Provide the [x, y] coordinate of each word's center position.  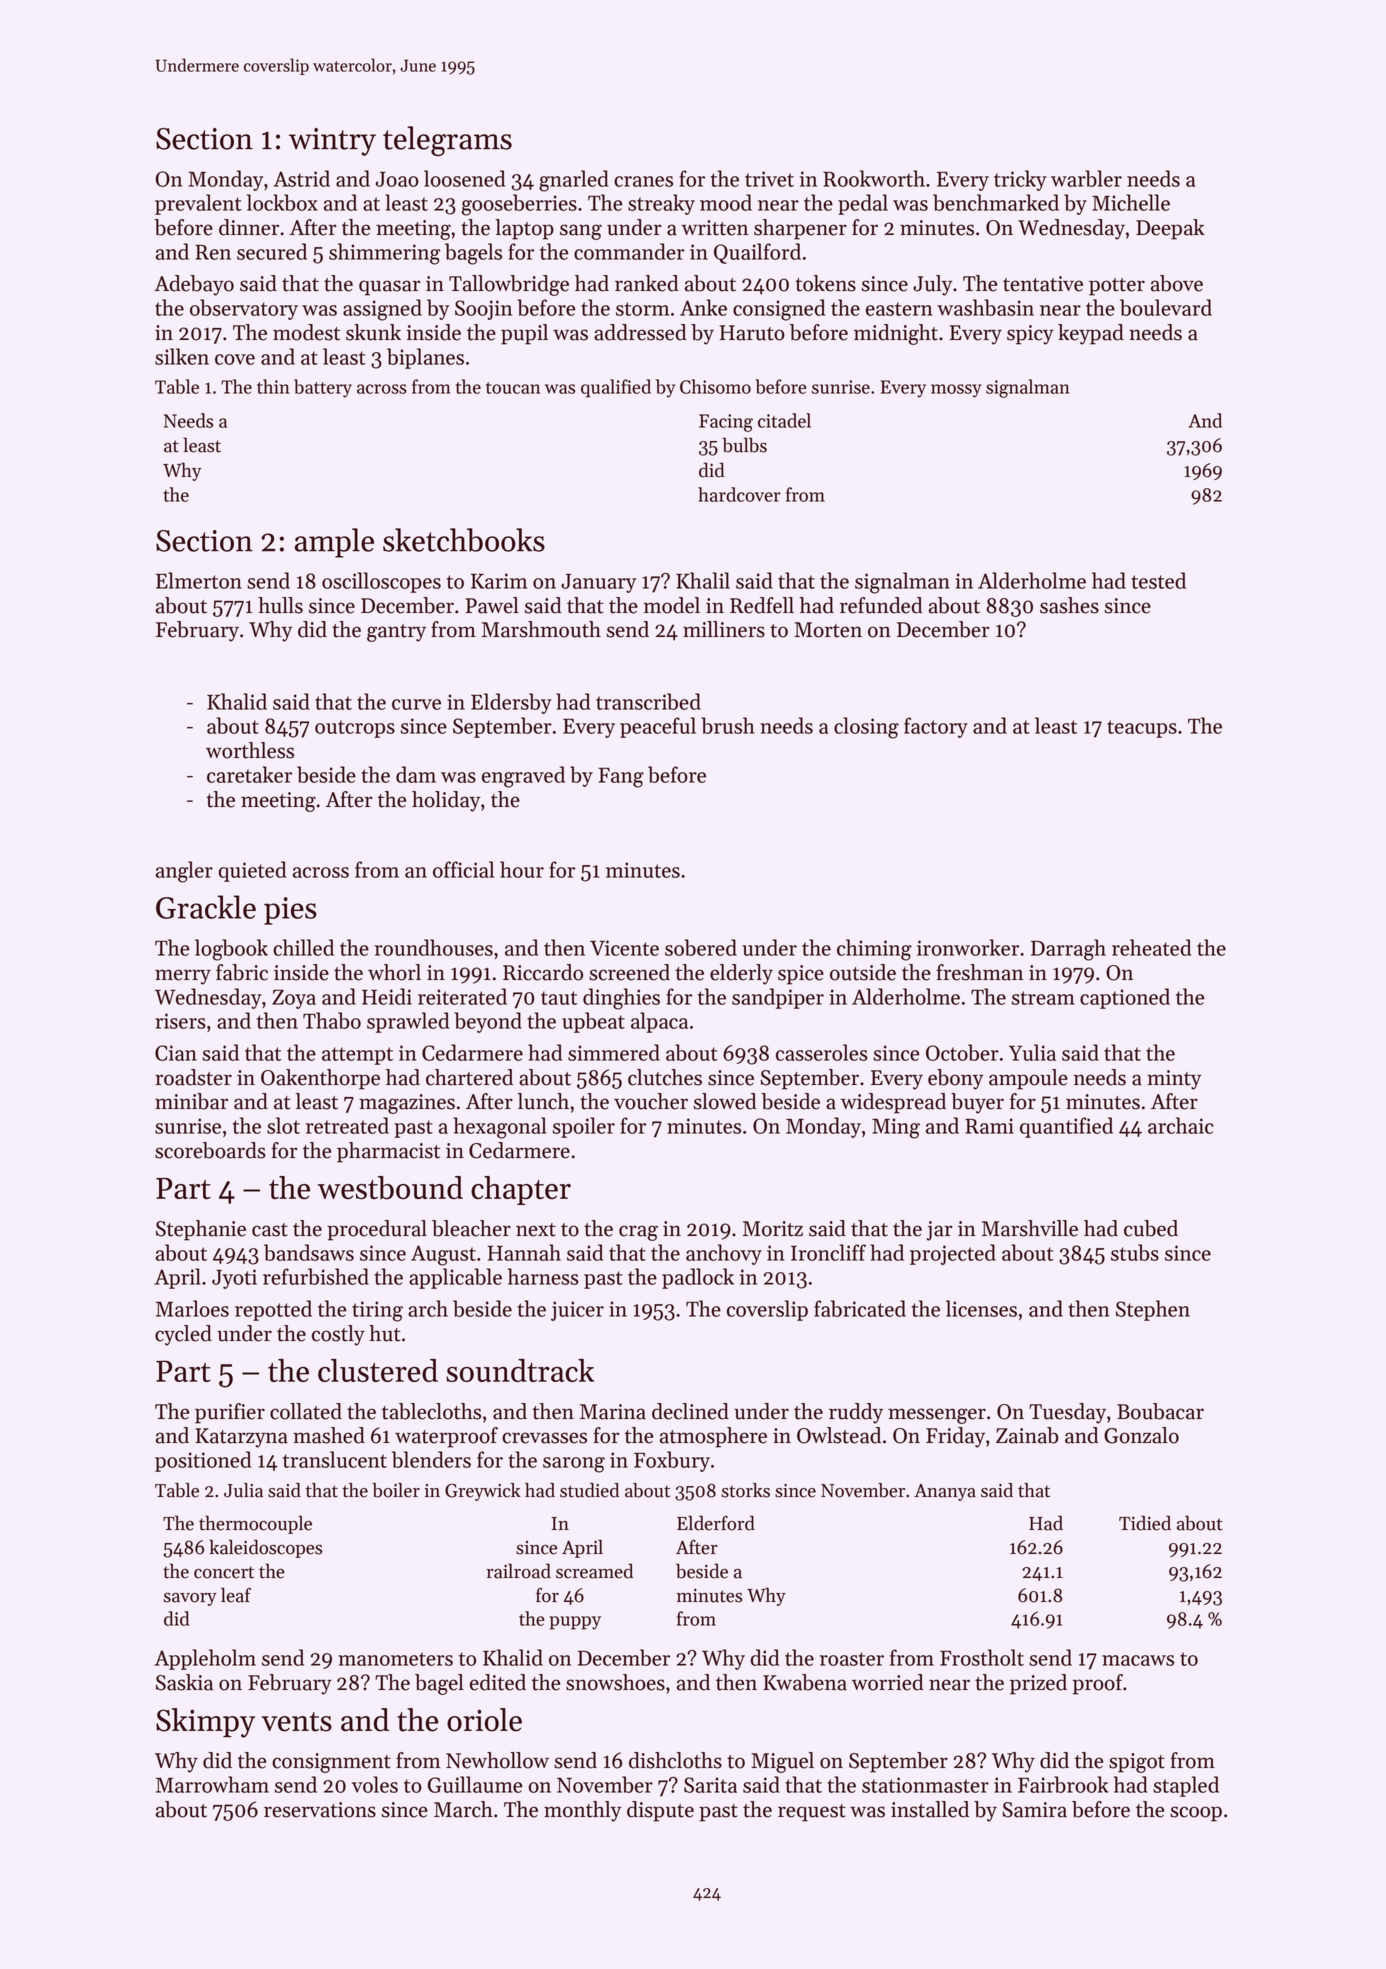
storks [745, 1490]
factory [936, 727]
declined [690, 1411]
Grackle [206, 907]
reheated [1151, 947]
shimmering [384, 254]
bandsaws [309, 1252]
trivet [769, 179]
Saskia [184, 1682]
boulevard [1166, 307]
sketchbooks [464, 540]
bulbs [744, 445]
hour [522, 869]
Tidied [1145, 1523]
